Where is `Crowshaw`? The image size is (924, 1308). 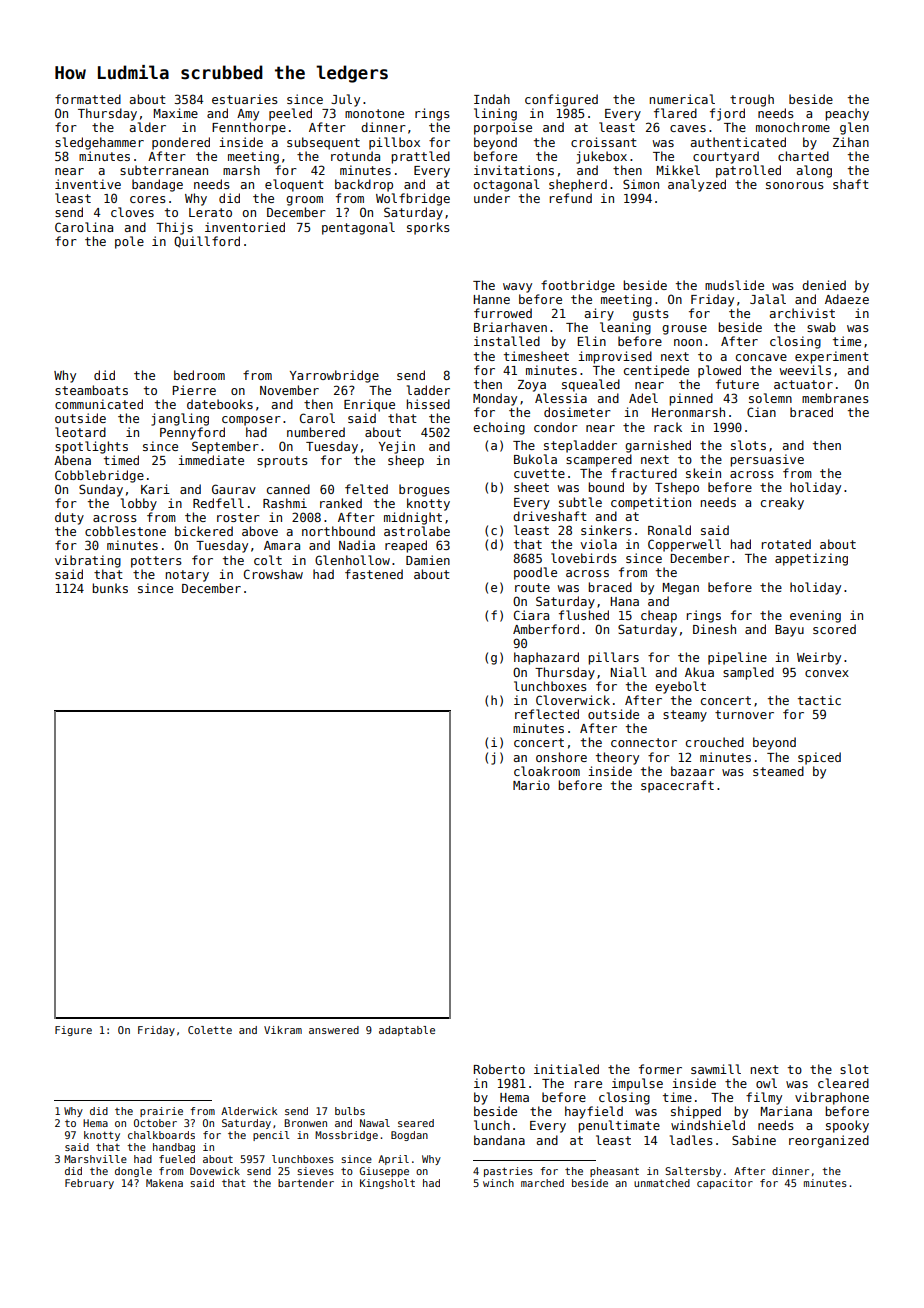 Crowshaw is located at coordinates (273, 574).
